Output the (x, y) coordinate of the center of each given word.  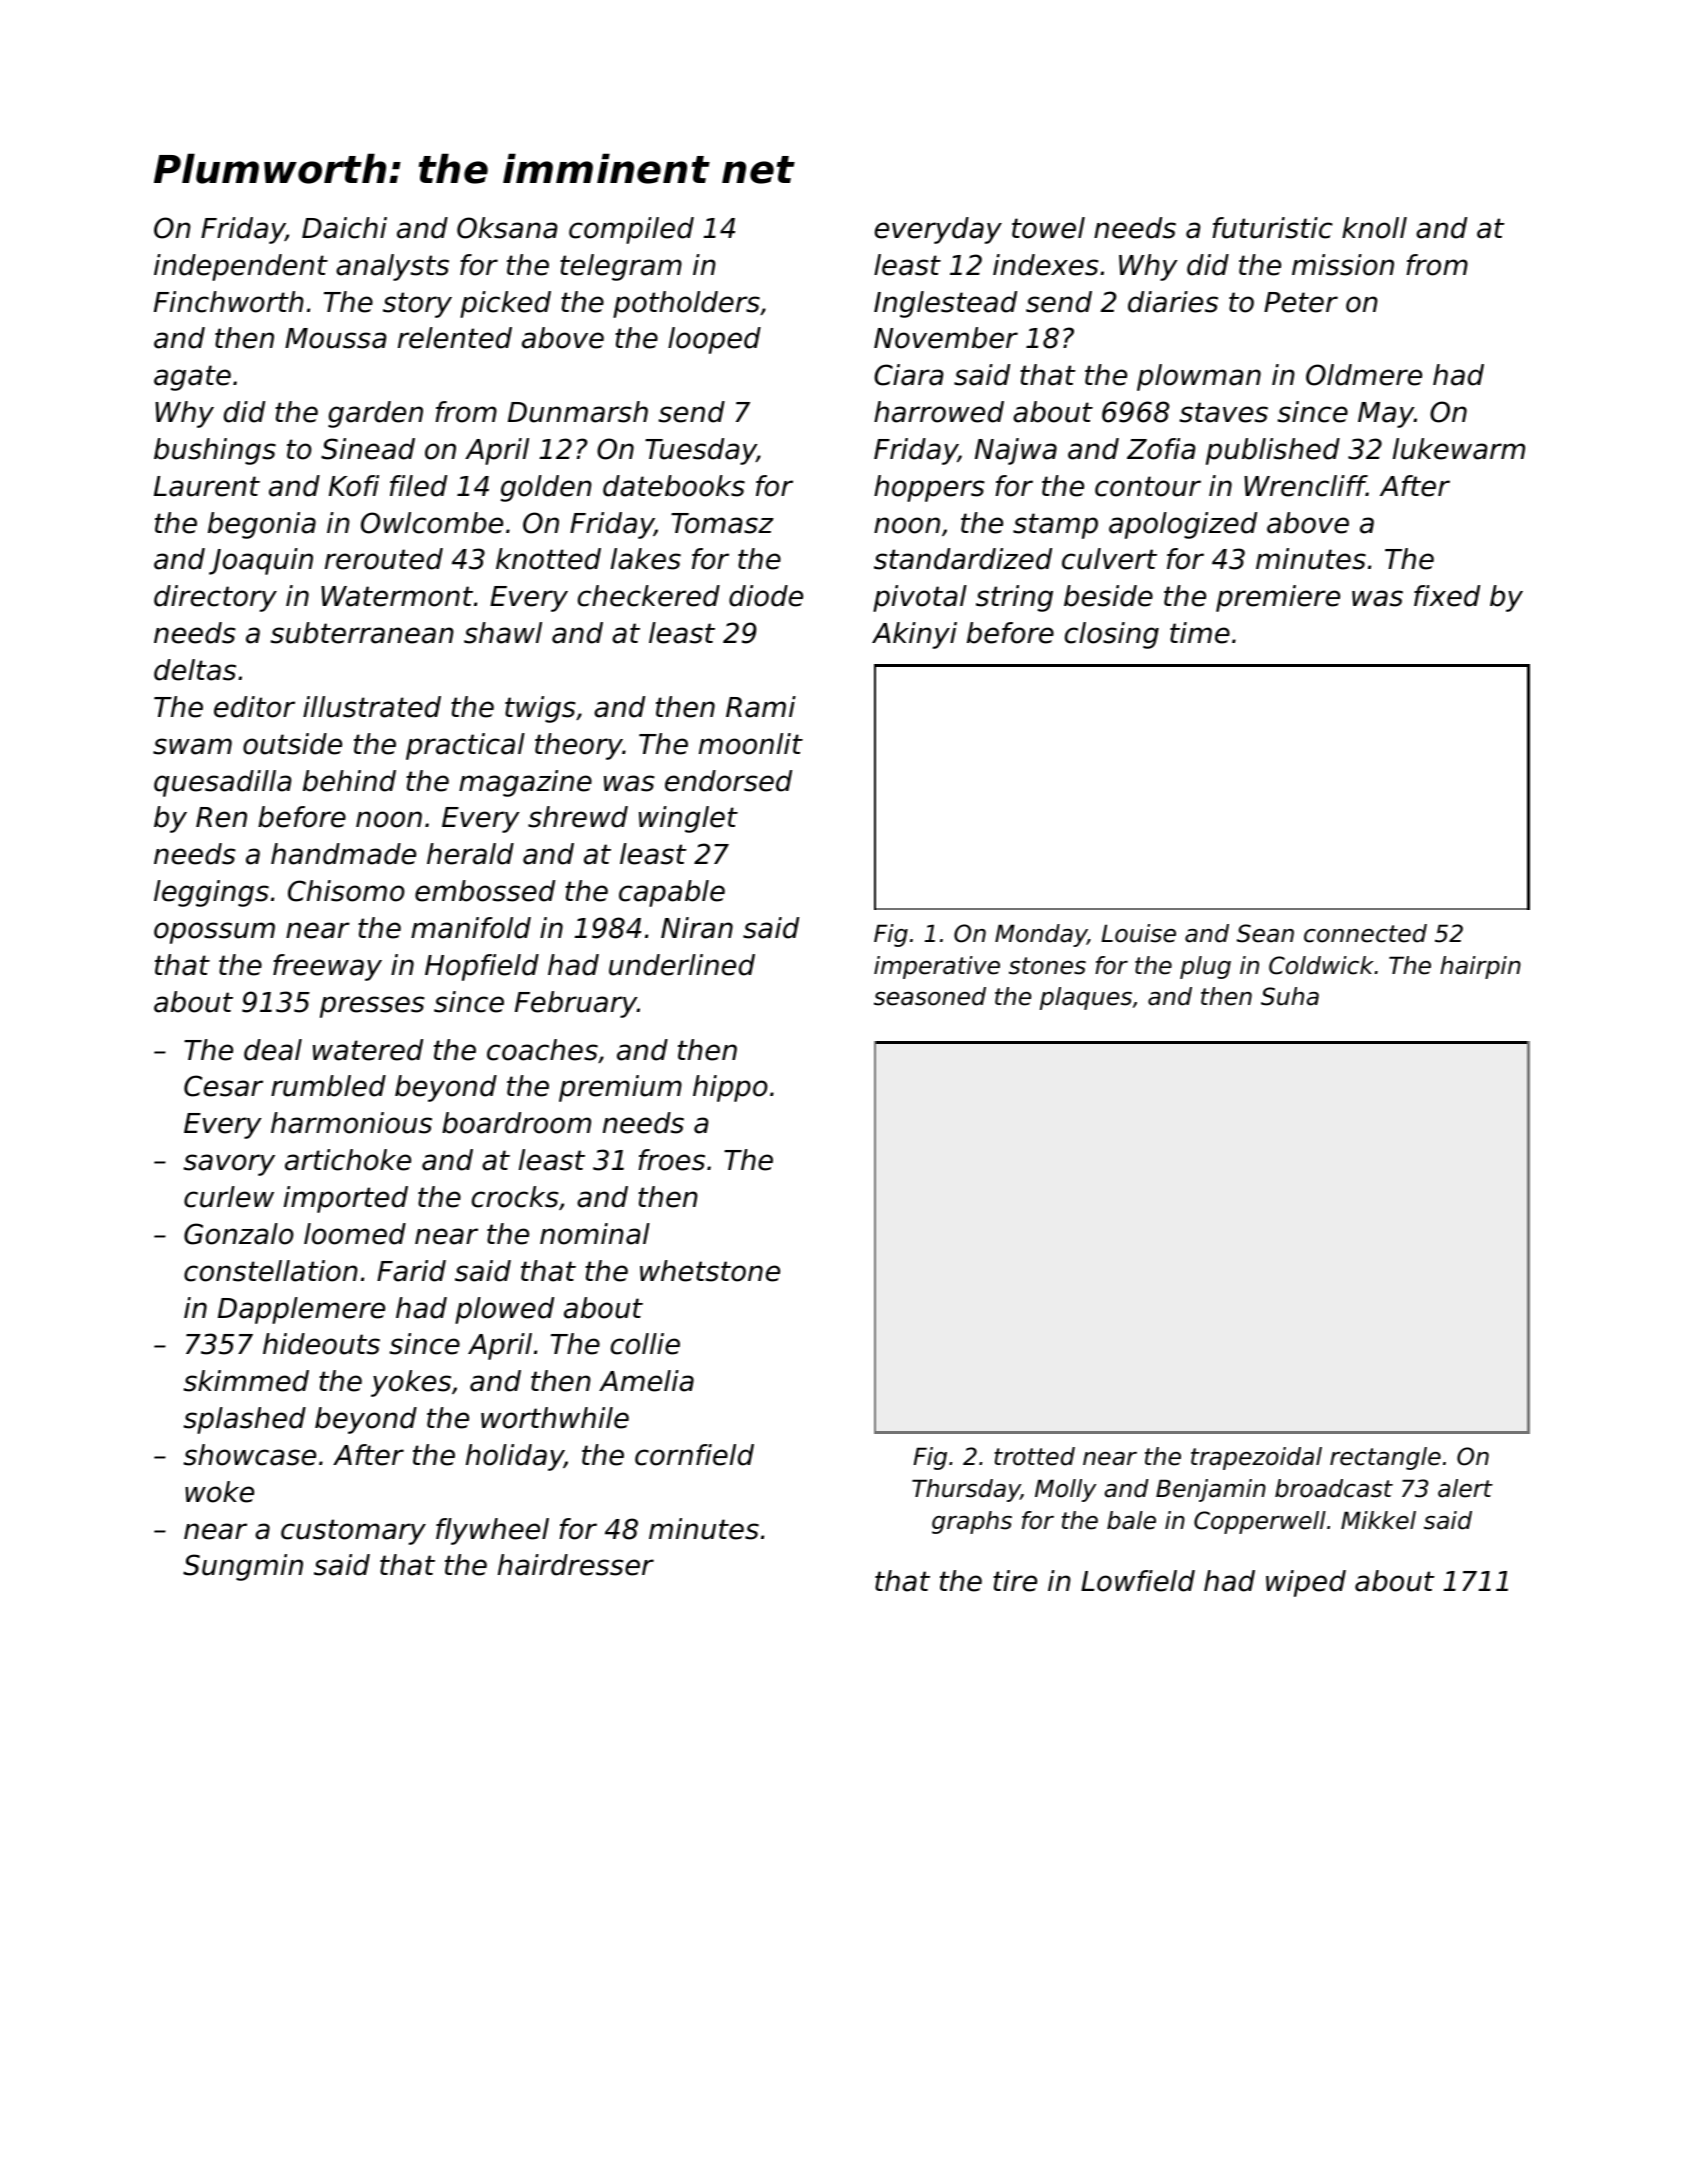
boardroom (516, 1123)
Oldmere (1364, 375)
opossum (214, 933)
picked (505, 304)
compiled (631, 230)
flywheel (492, 1531)
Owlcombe (432, 523)
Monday (1041, 935)
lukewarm (1459, 449)
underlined (682, 965)
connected (1365, 933)
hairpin (1480, 967)
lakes (646, 559)
